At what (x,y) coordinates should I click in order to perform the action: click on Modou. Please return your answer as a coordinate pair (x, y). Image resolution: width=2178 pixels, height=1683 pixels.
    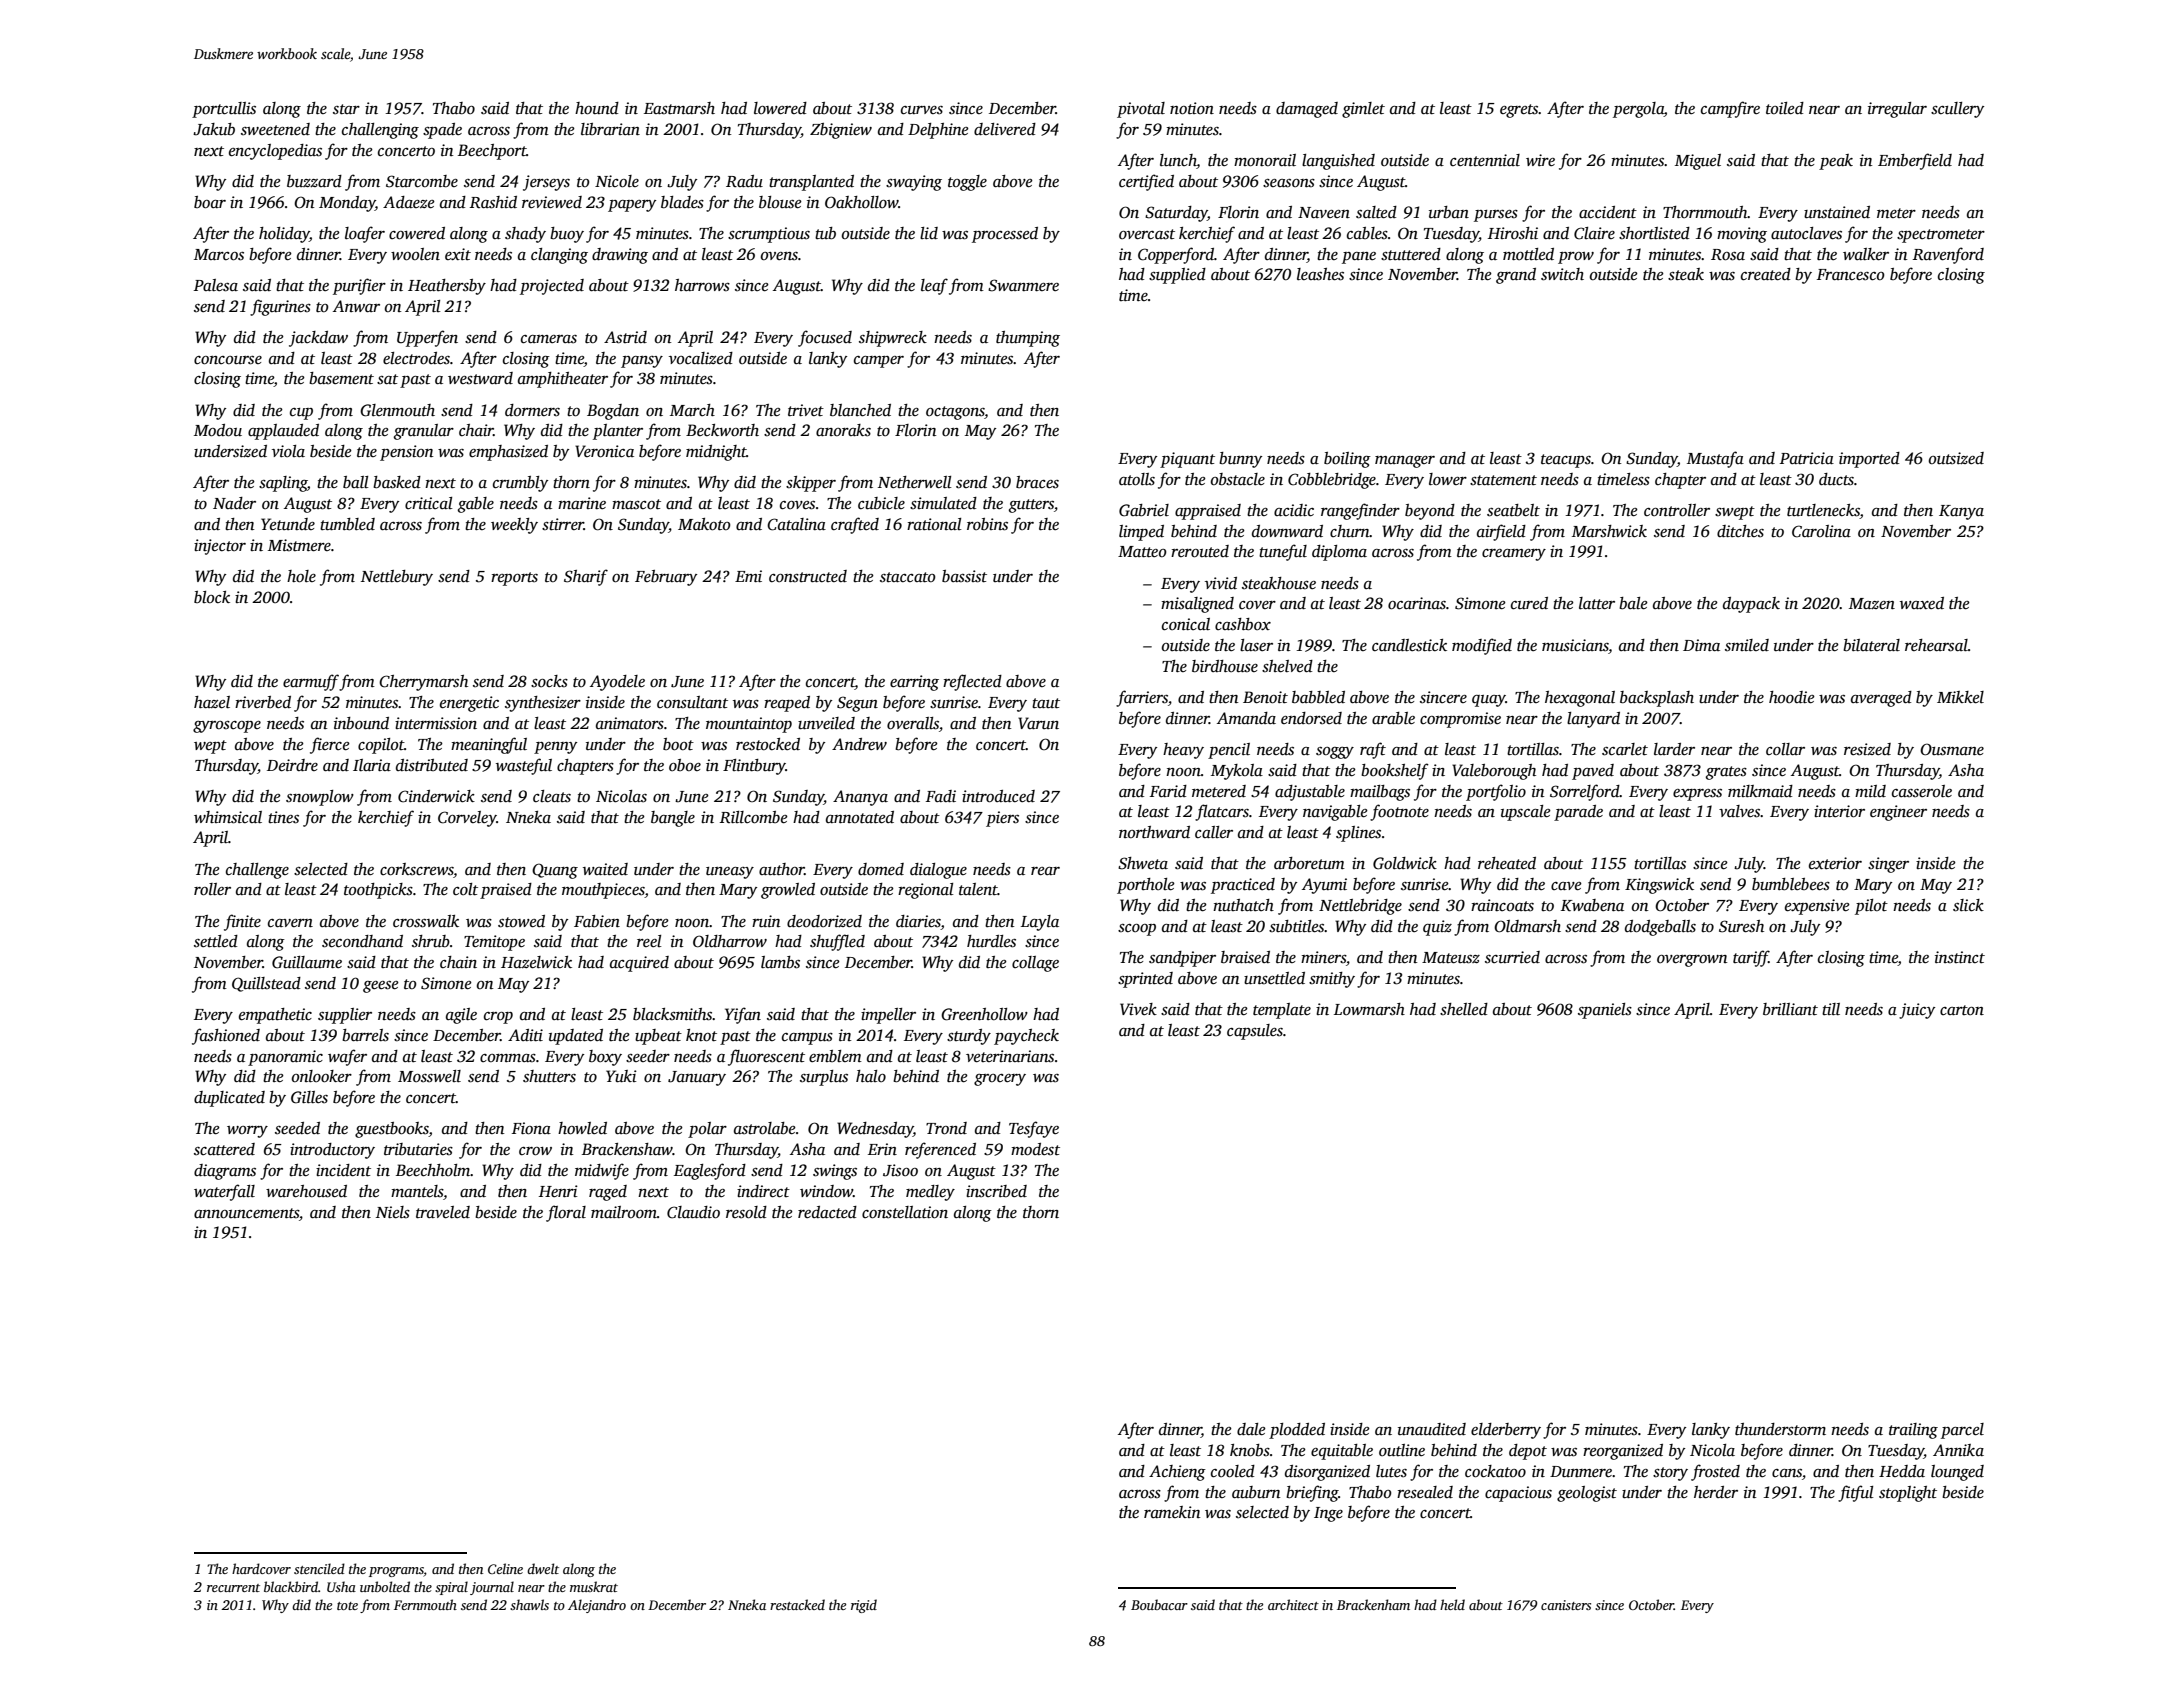
    Looking at the image, I should click on (218, 430).
